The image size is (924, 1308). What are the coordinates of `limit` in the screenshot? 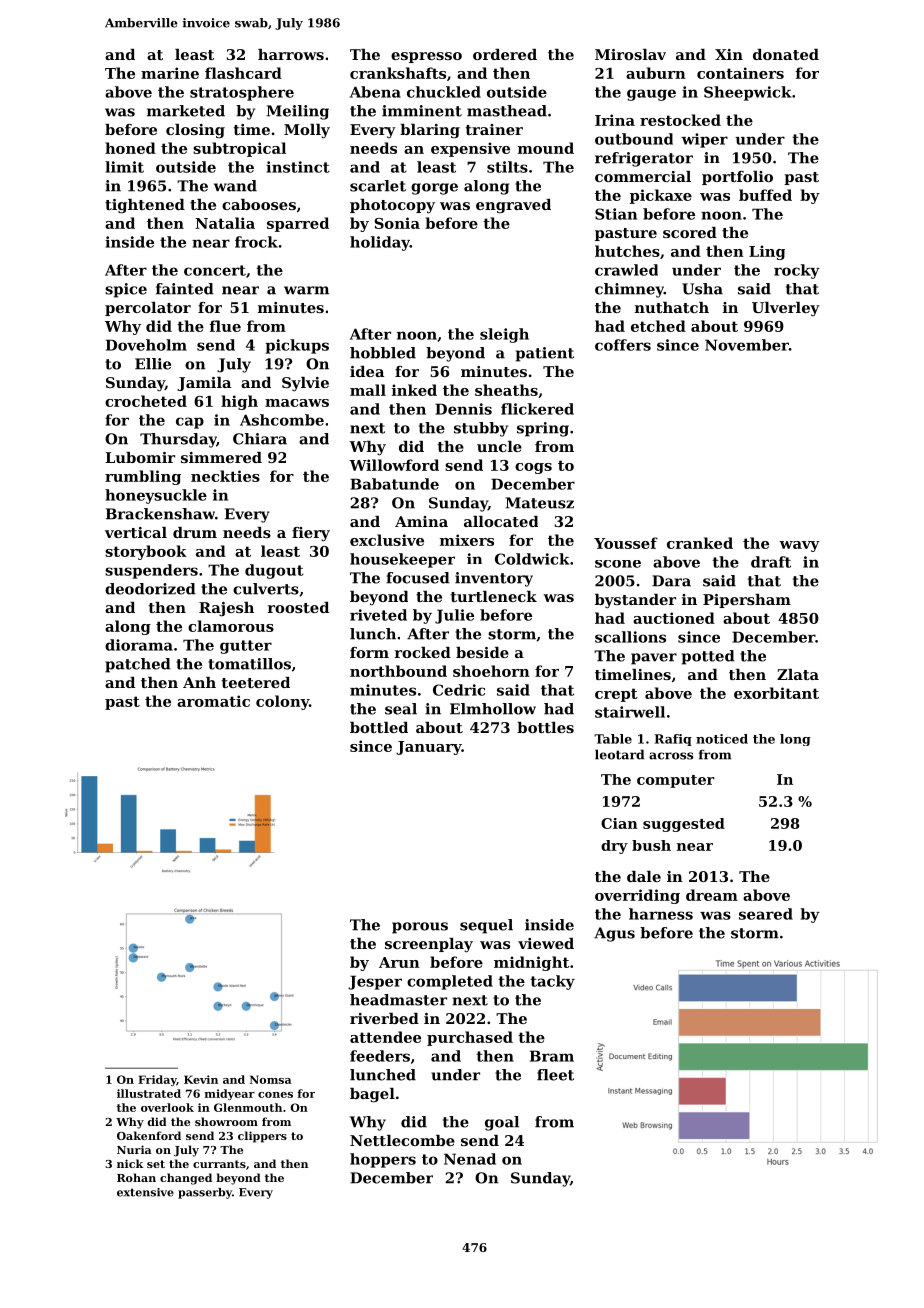 It's located at (124, 167).
